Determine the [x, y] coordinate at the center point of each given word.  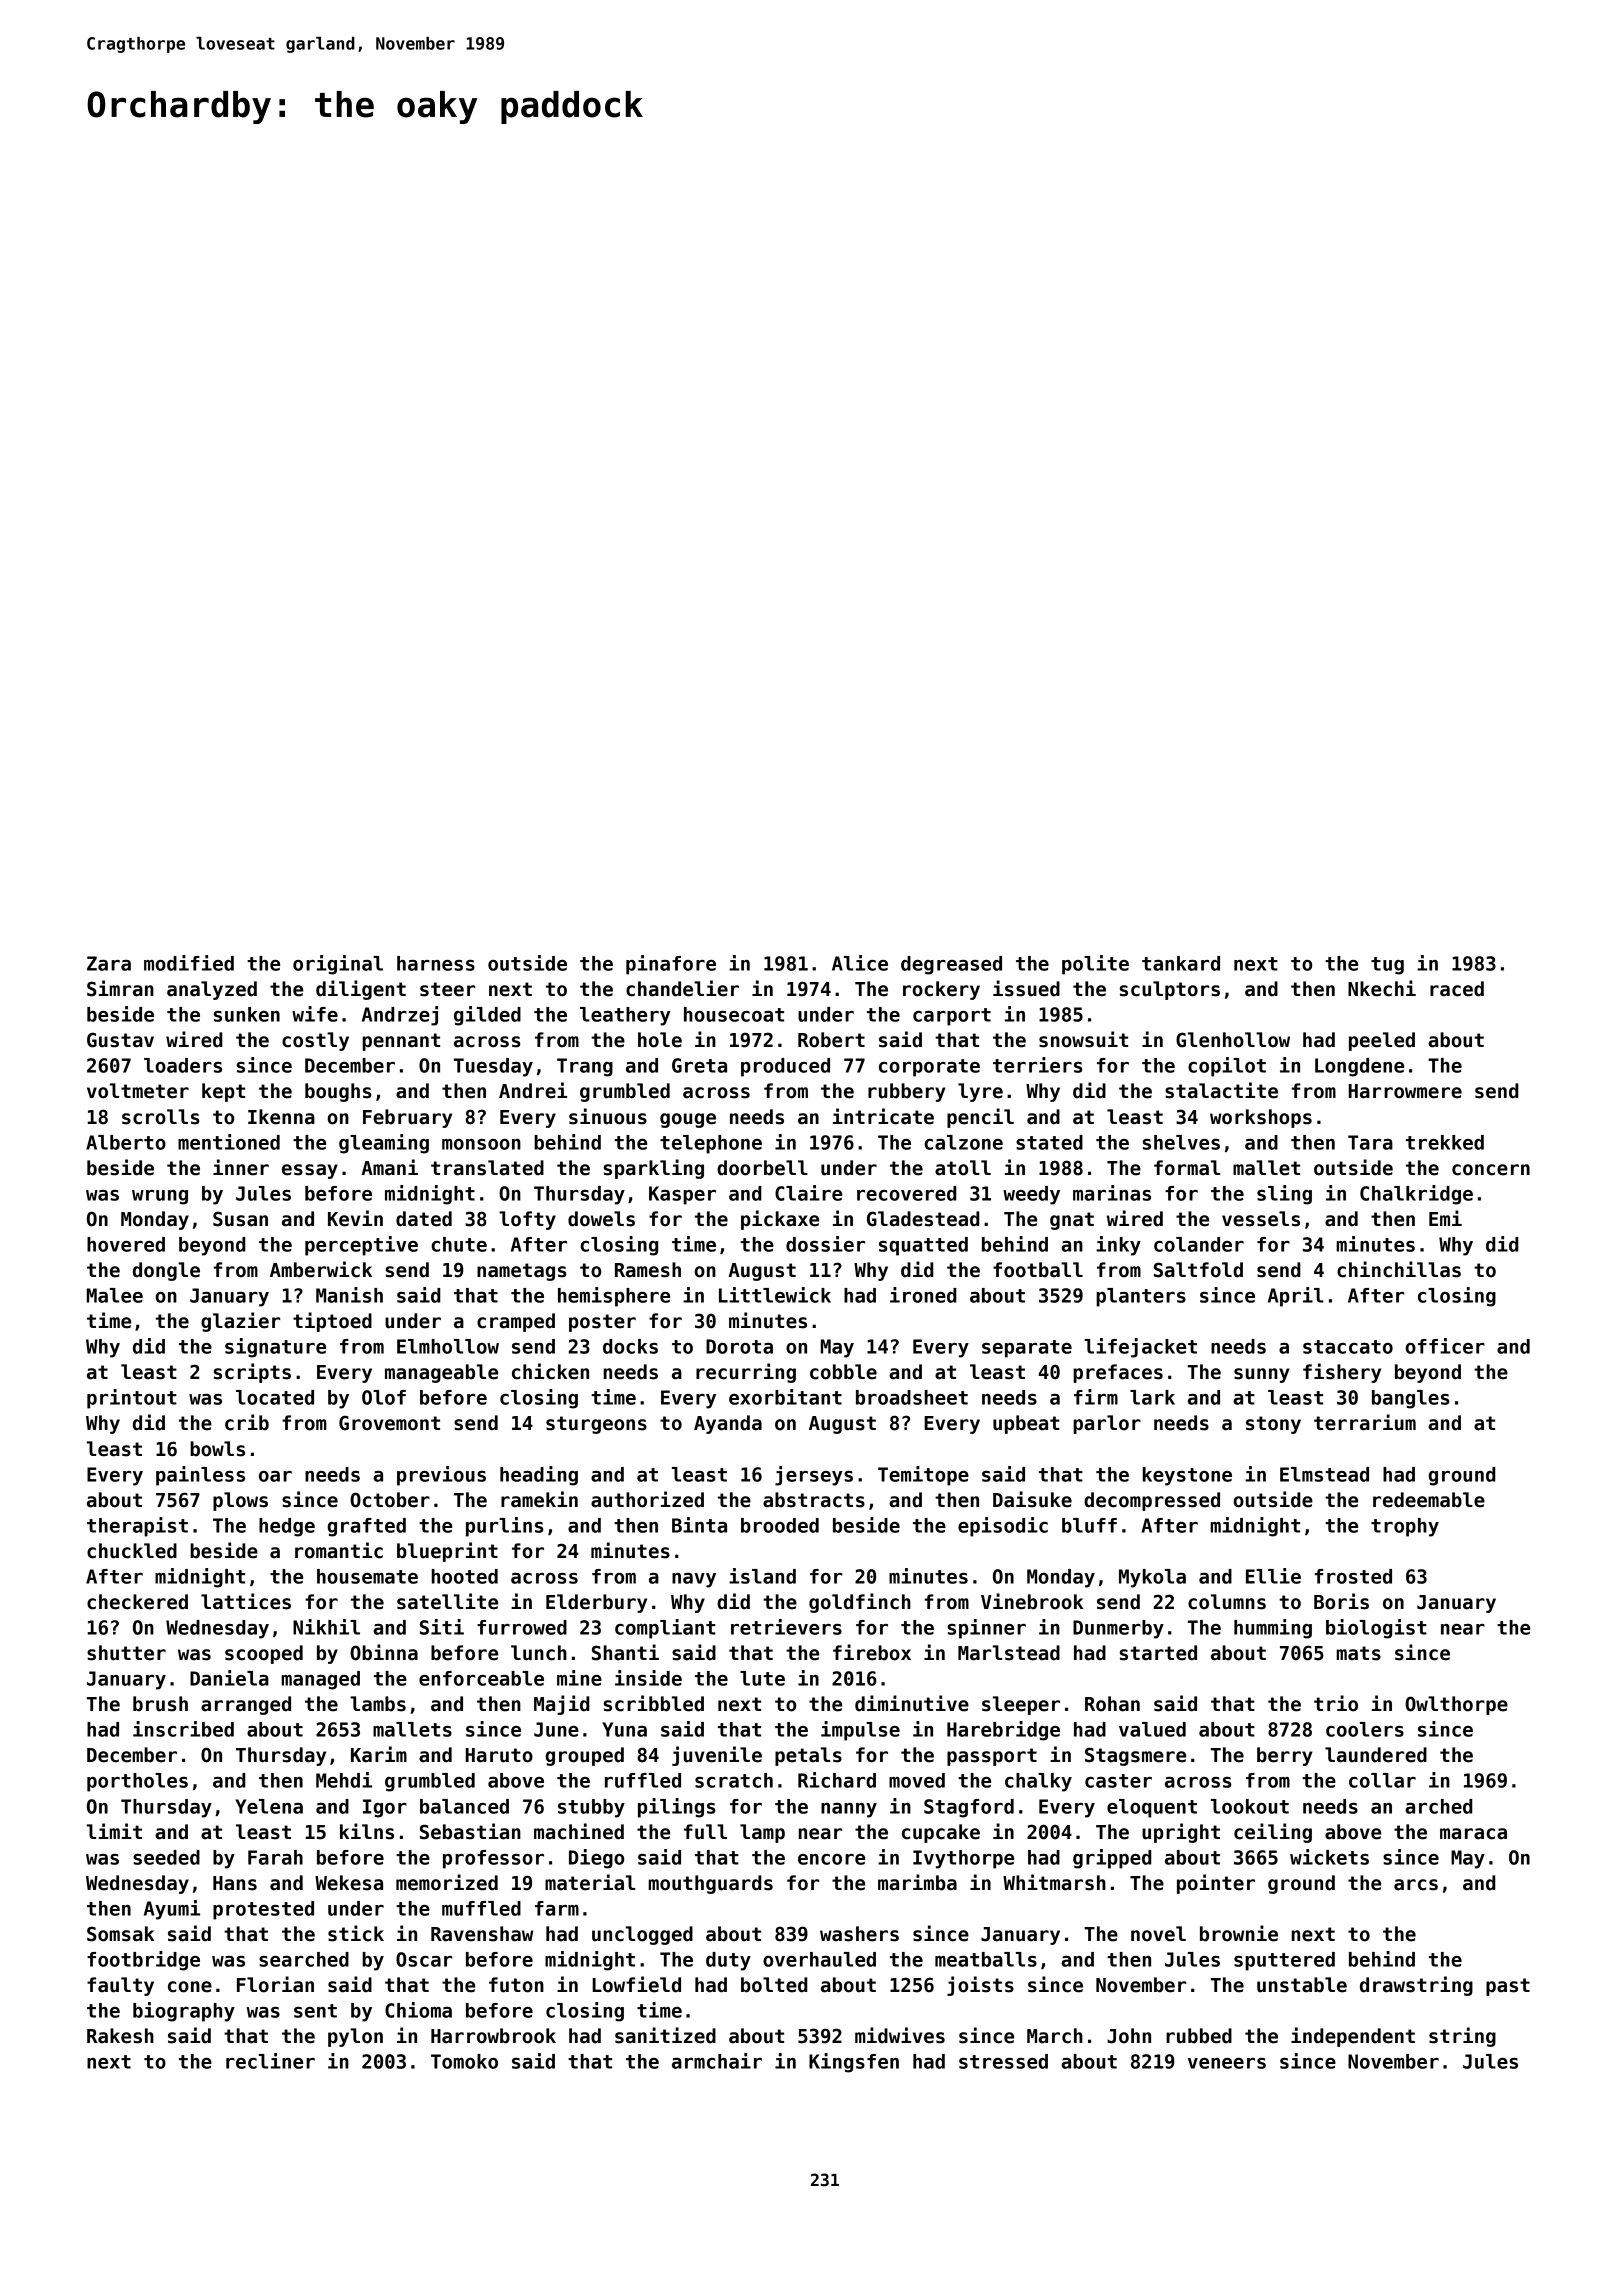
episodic [1003, 1527]
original [338, 965]
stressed [1003, 2061]
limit [114, 1831]
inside [648, 1678]
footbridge [143, 1961]
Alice [860, 963]
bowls [217, 1449]
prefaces [1118, 1373]
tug [1387, 966]
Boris [1341, 1601]
